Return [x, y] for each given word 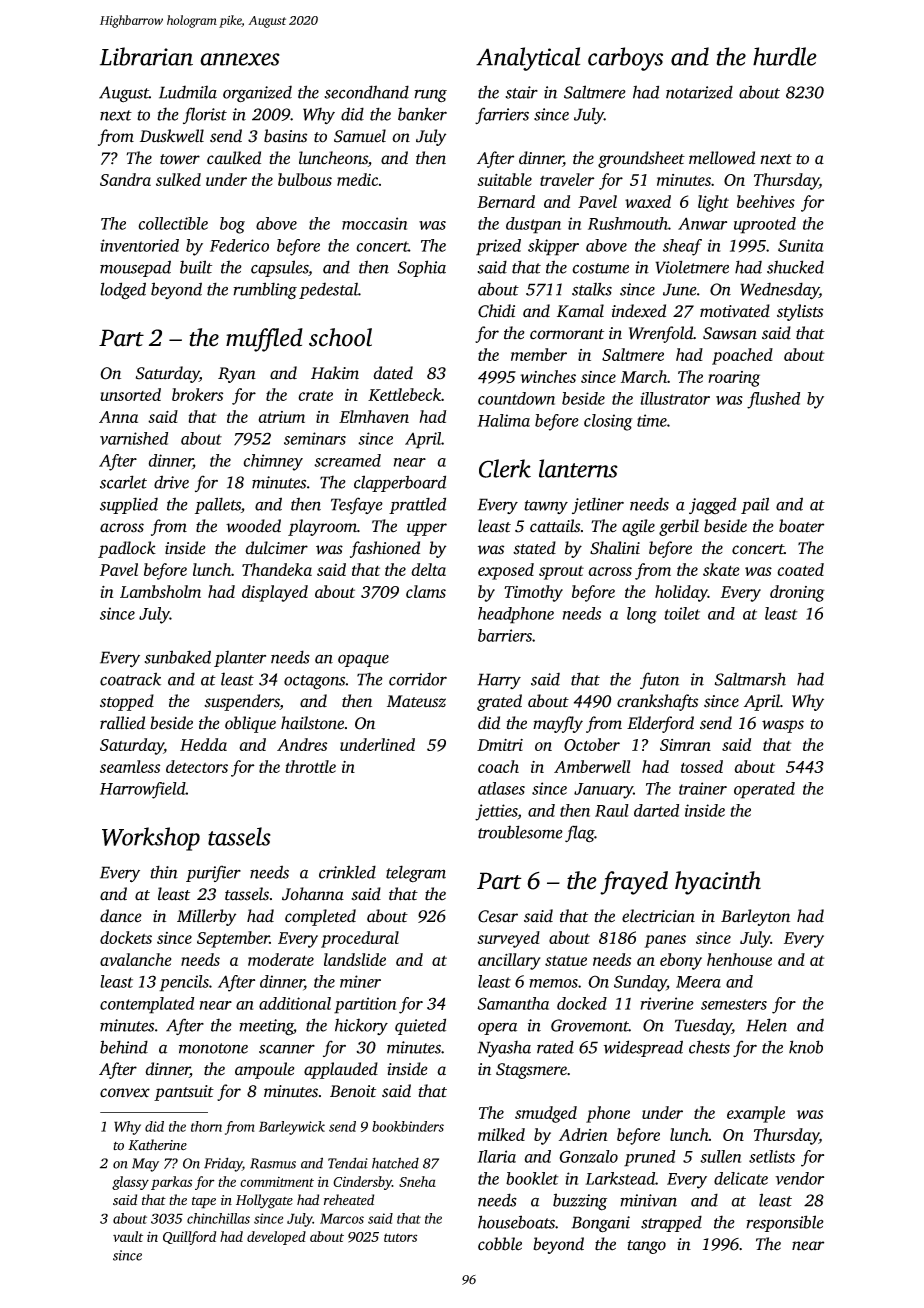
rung [430, 96]
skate [721, 569]
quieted [420, 1026]
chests [709, 1047]
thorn [206, 1126]
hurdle [785, 56]
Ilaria [496, 1156]
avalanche [136, 959]
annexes [240, 59]
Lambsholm [160, 591]
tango [646, 1247]
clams [426, 591]
